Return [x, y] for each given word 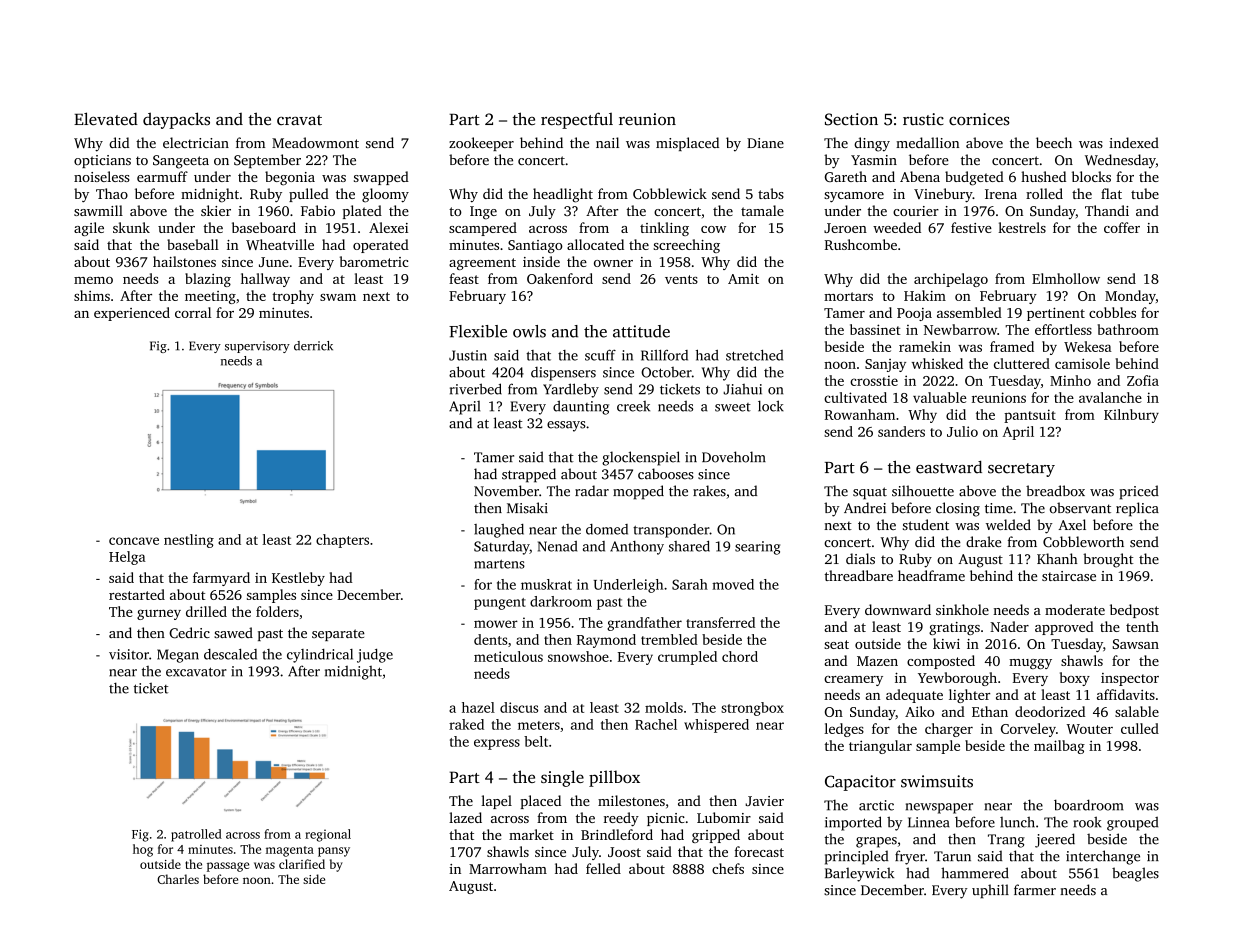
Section [851, 119]
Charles [178, 879]
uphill [990, 891]
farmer [1035, 890]
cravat [299, 120]
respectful [577, 120]
